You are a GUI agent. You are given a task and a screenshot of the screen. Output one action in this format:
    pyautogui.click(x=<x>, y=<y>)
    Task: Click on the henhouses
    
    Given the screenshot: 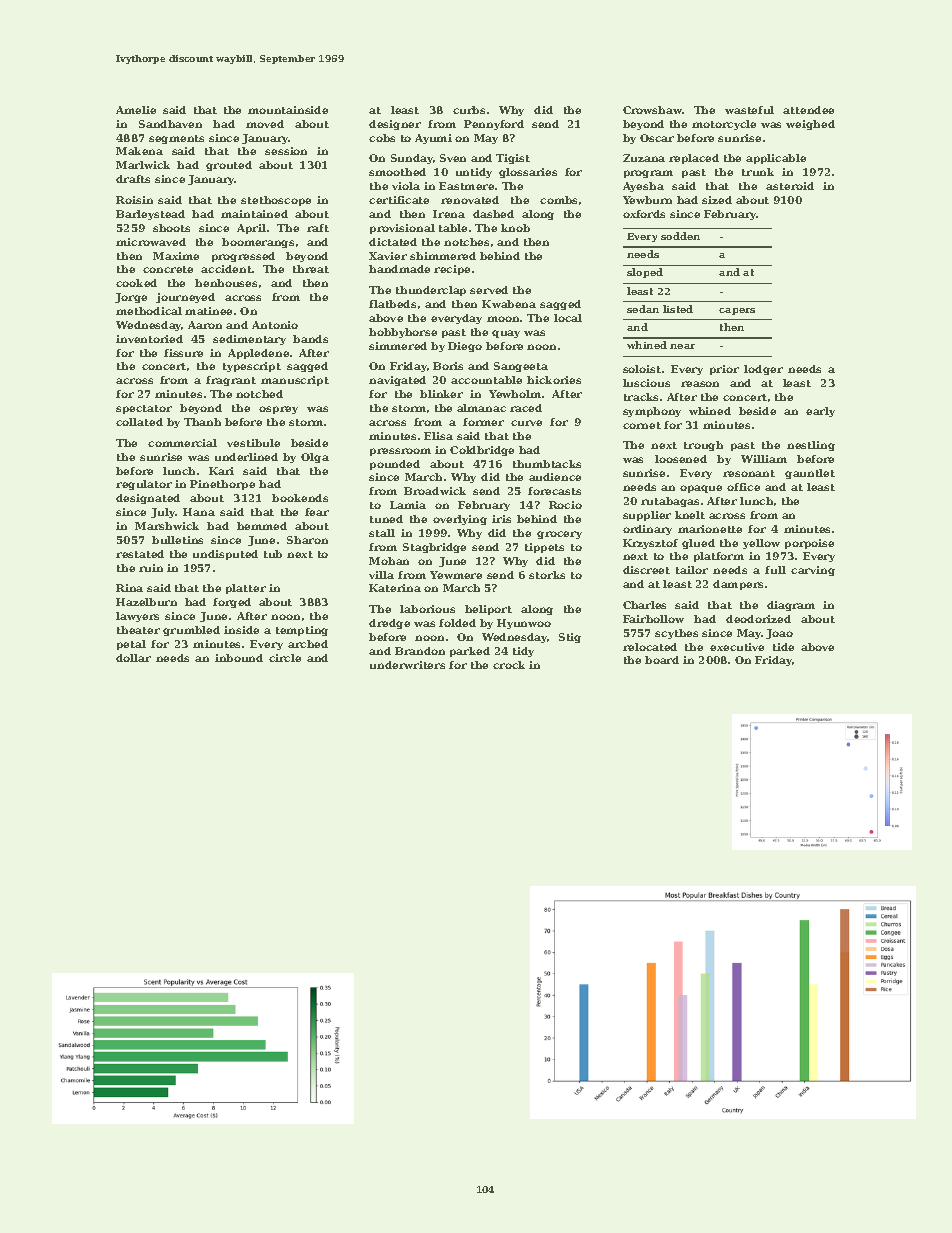 What is the action you would take?
    pyautogui.click(x=226, y=283)
